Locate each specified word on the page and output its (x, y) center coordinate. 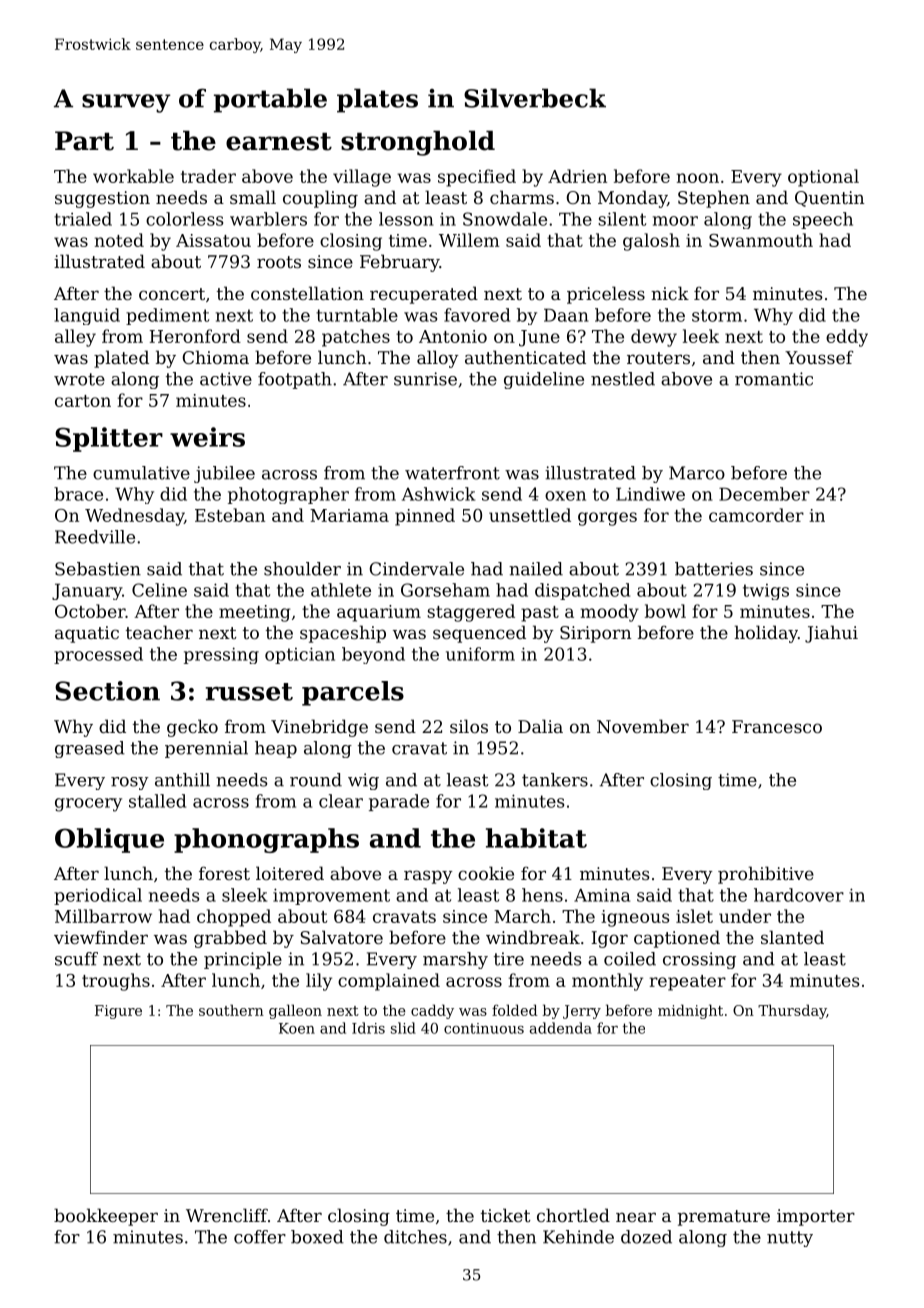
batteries (714, 569)
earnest (279, 142)
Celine (159, 590)
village (362, 178)
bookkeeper (106, 1217)
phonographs (266, 840)
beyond (373, 655)
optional (823, 178)
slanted (792, 937)
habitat (536, 838)
